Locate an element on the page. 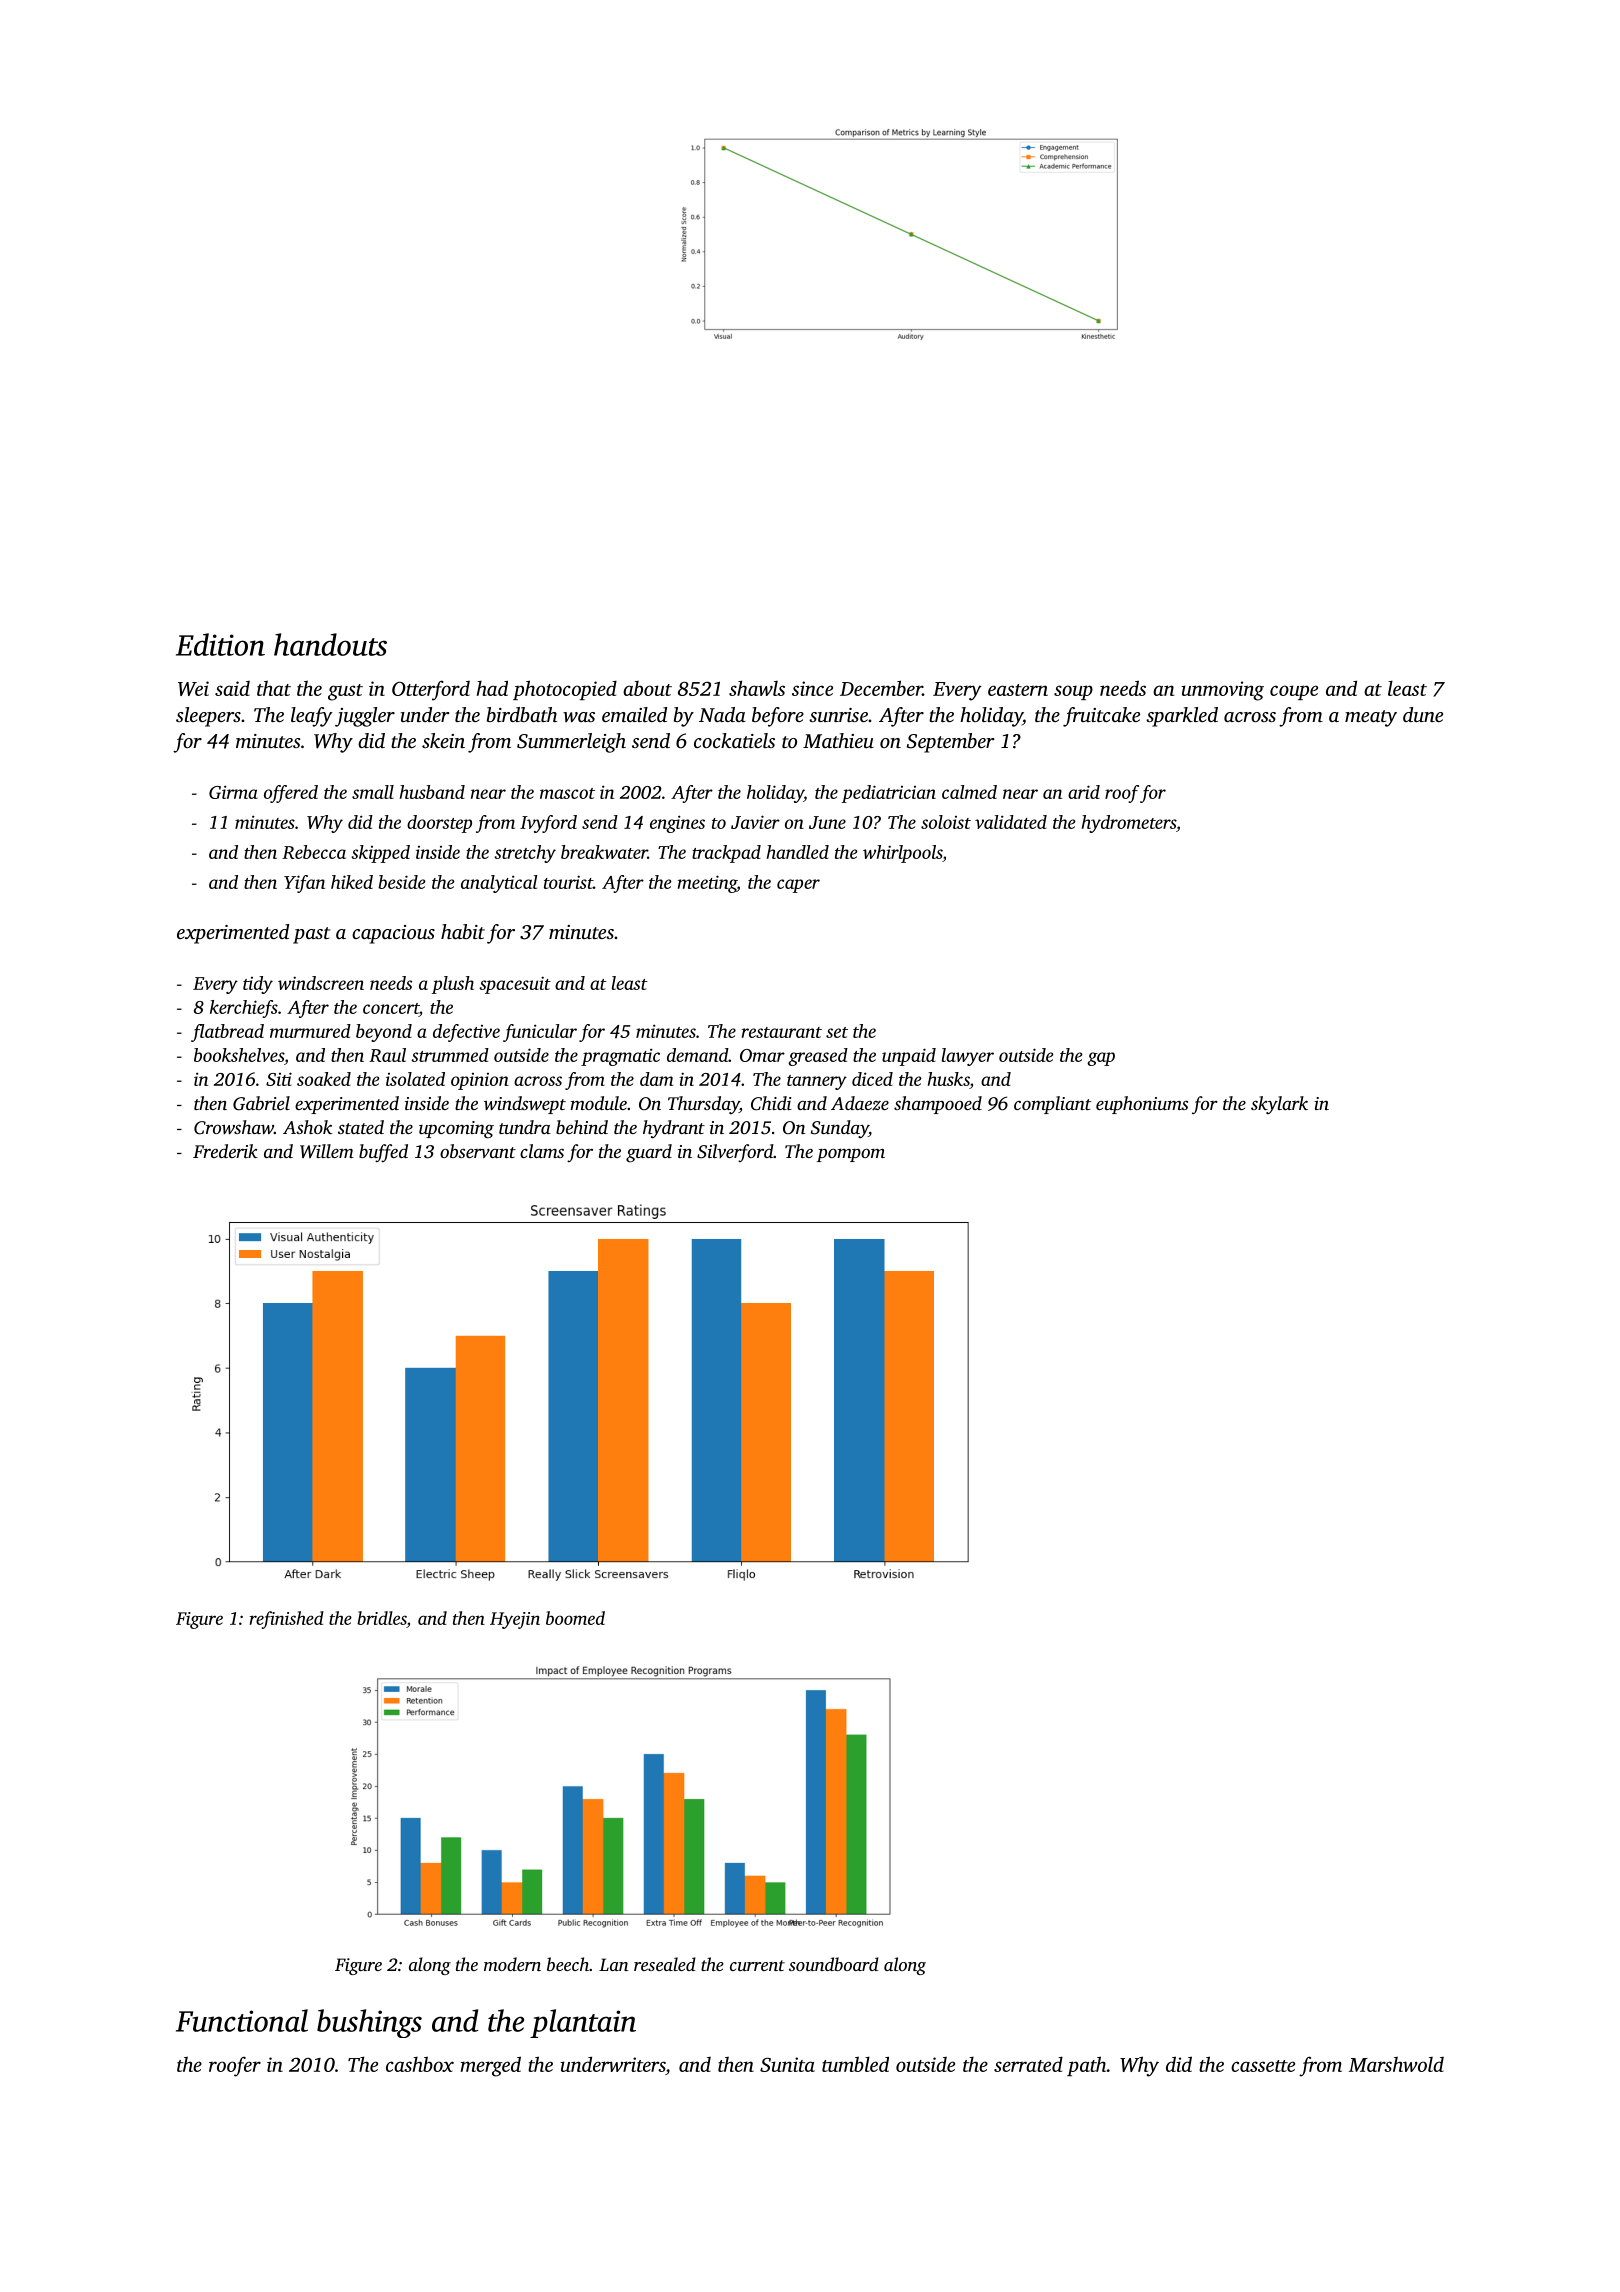 This page has height=2292, width=1620. soundboard is located at coordinates (834, 1964).
